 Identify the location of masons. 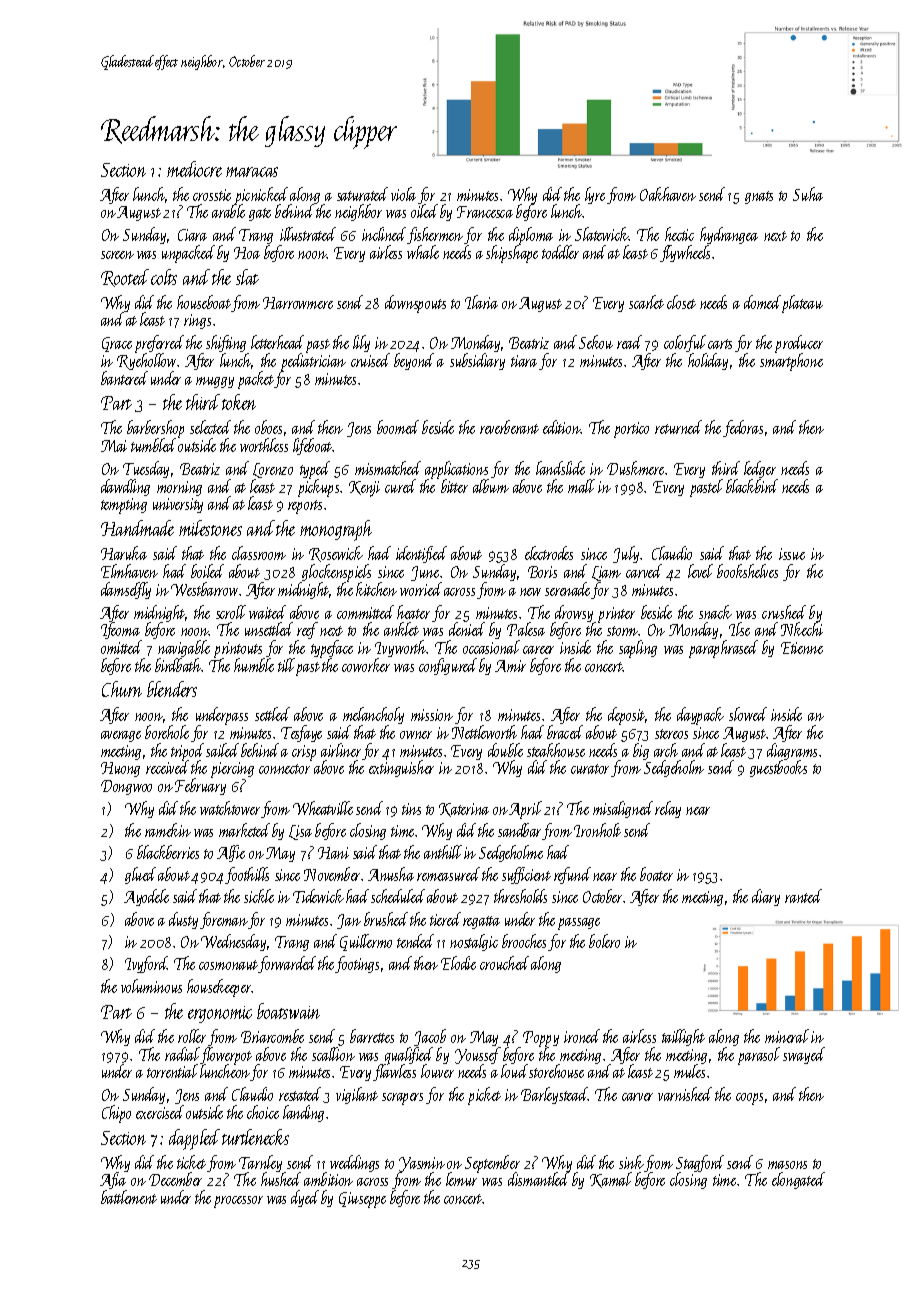
(787, 1165).
